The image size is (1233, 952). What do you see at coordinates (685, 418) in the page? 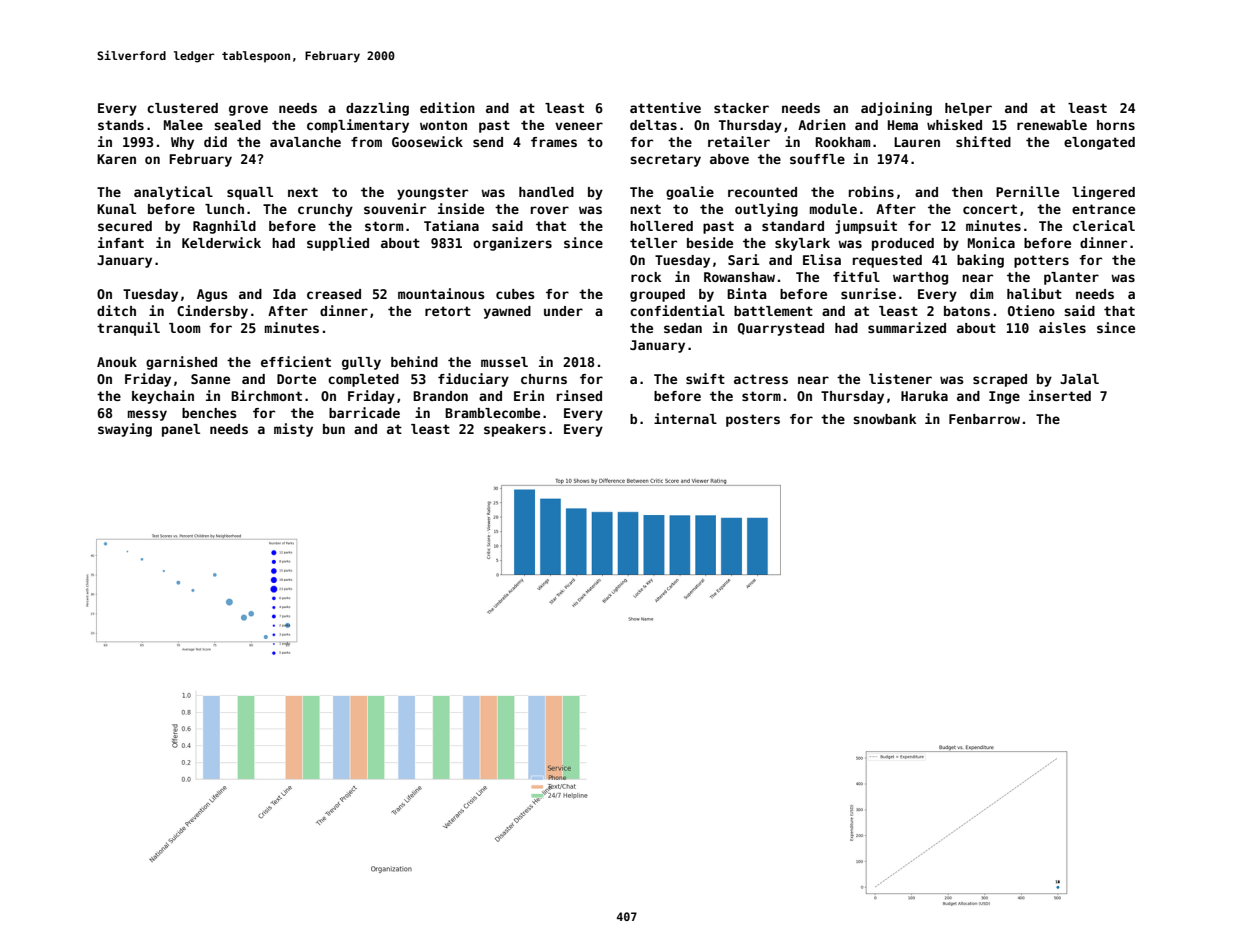
I see `internal` at bounding box center [685, 418].
